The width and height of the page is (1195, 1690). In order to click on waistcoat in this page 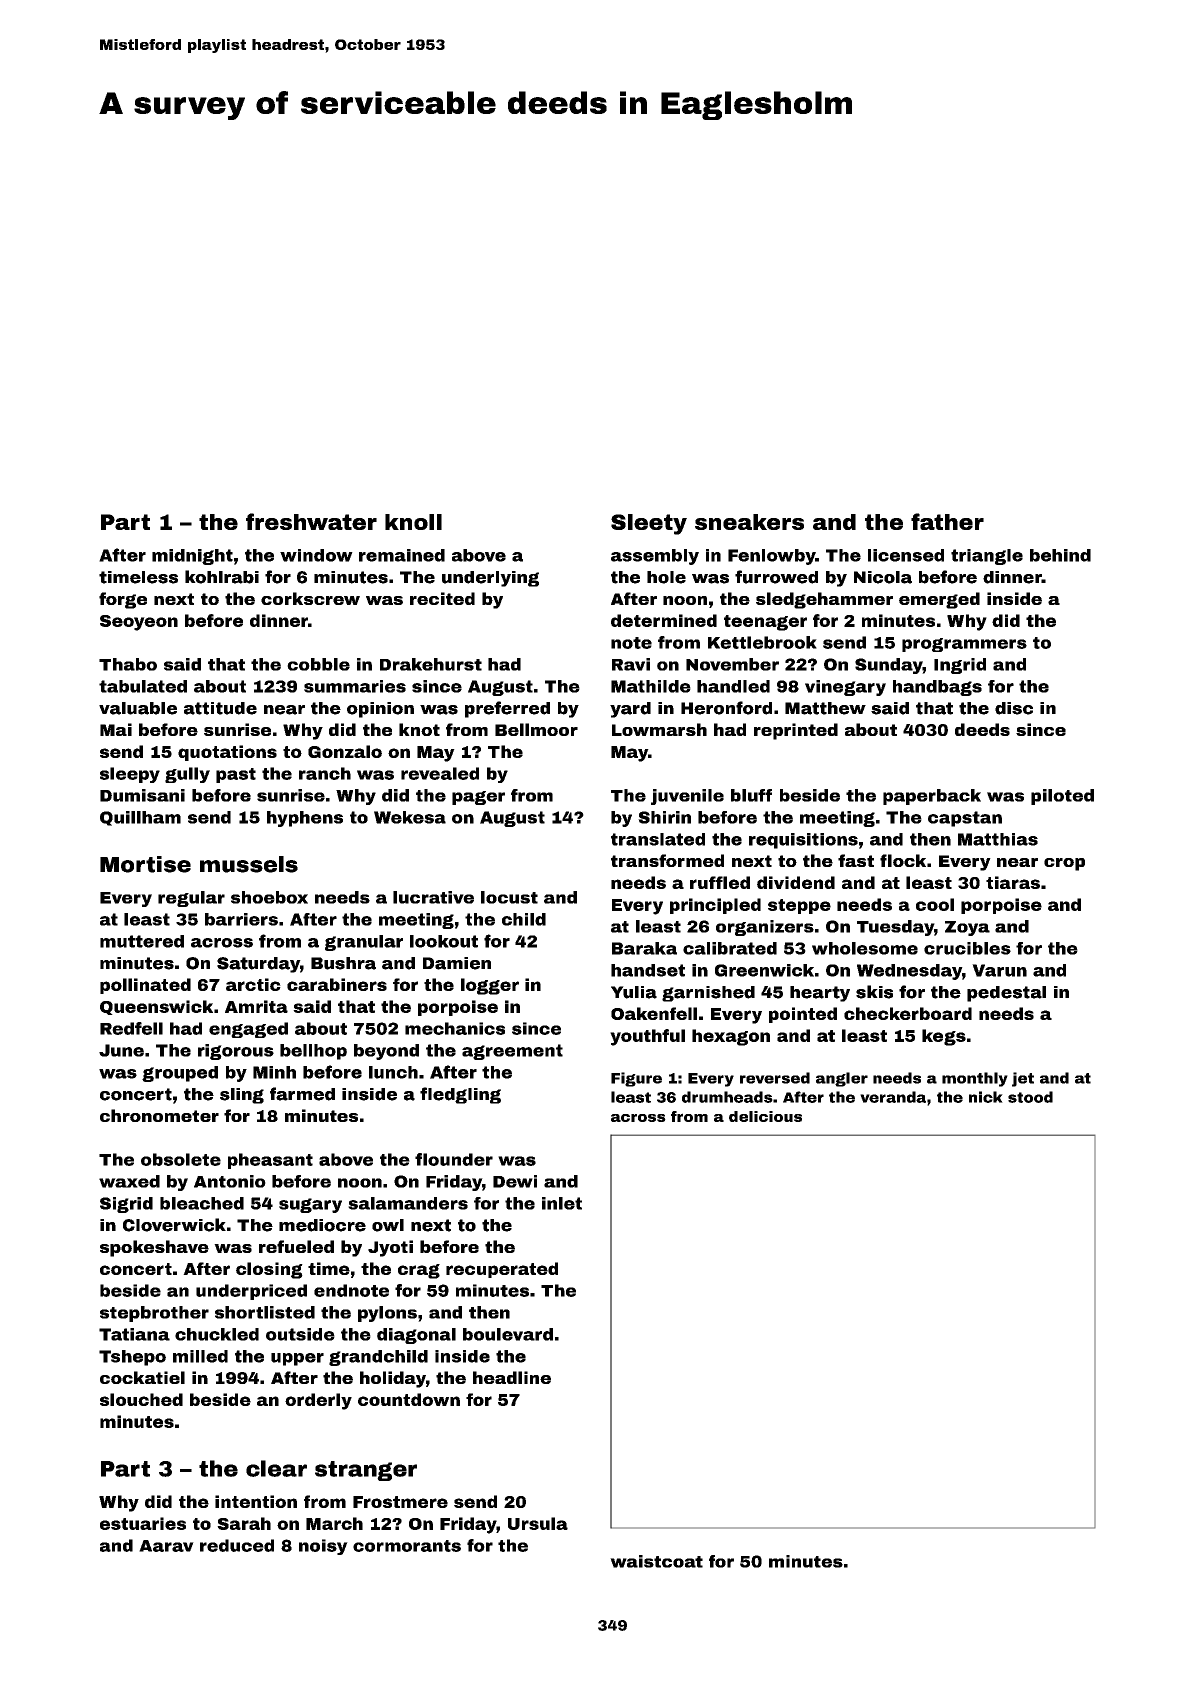, I will do `click(656, 1561)`.
